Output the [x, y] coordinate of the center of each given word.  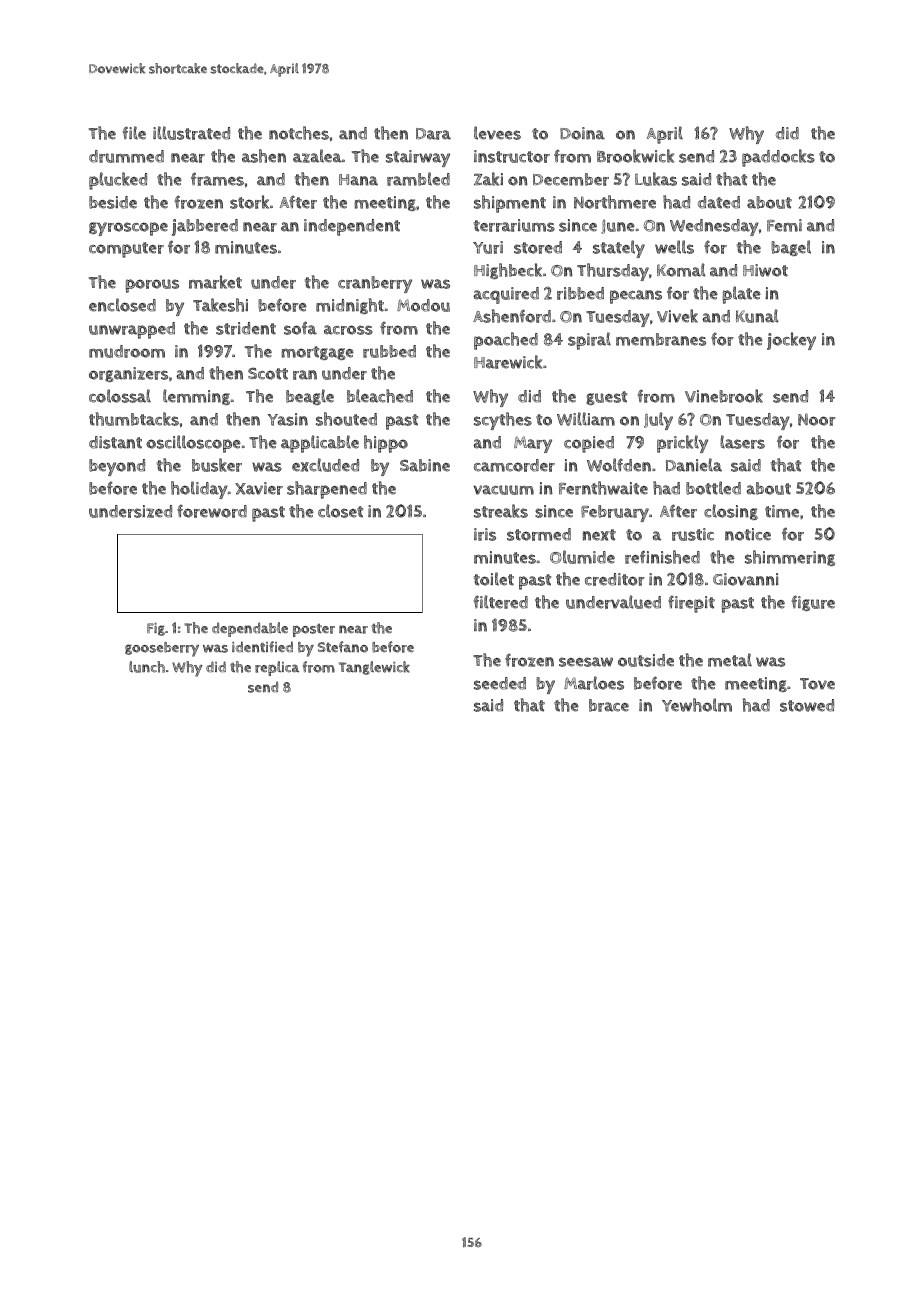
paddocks [778, 158]
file [134, 133]
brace [609, 705]
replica [277, 668]
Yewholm [697, 705]
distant [115, 442]
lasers [742, 442]
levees [497, 133]
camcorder [514, 465]
